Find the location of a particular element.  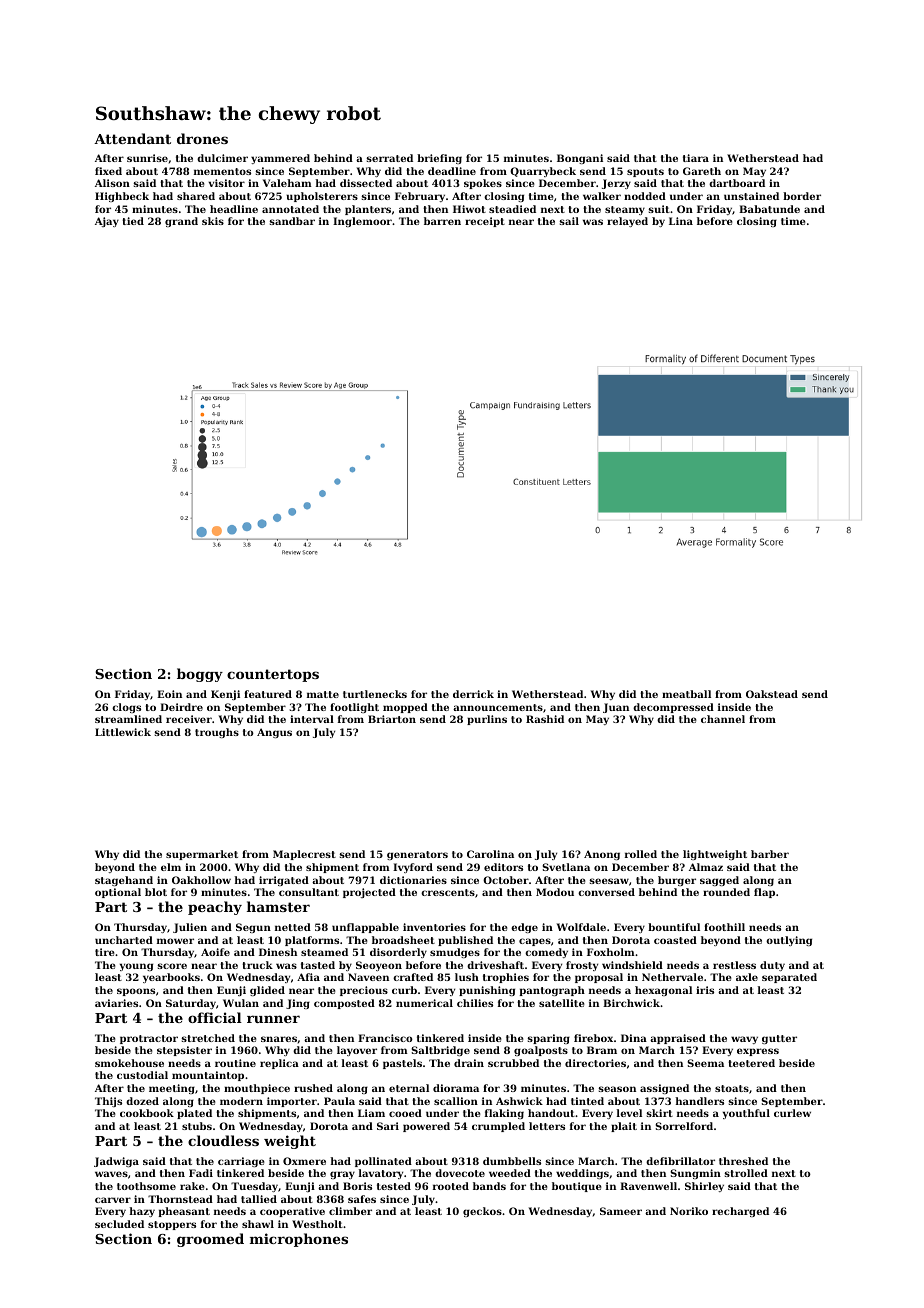

tested is located at coordinates (394, 1186).
